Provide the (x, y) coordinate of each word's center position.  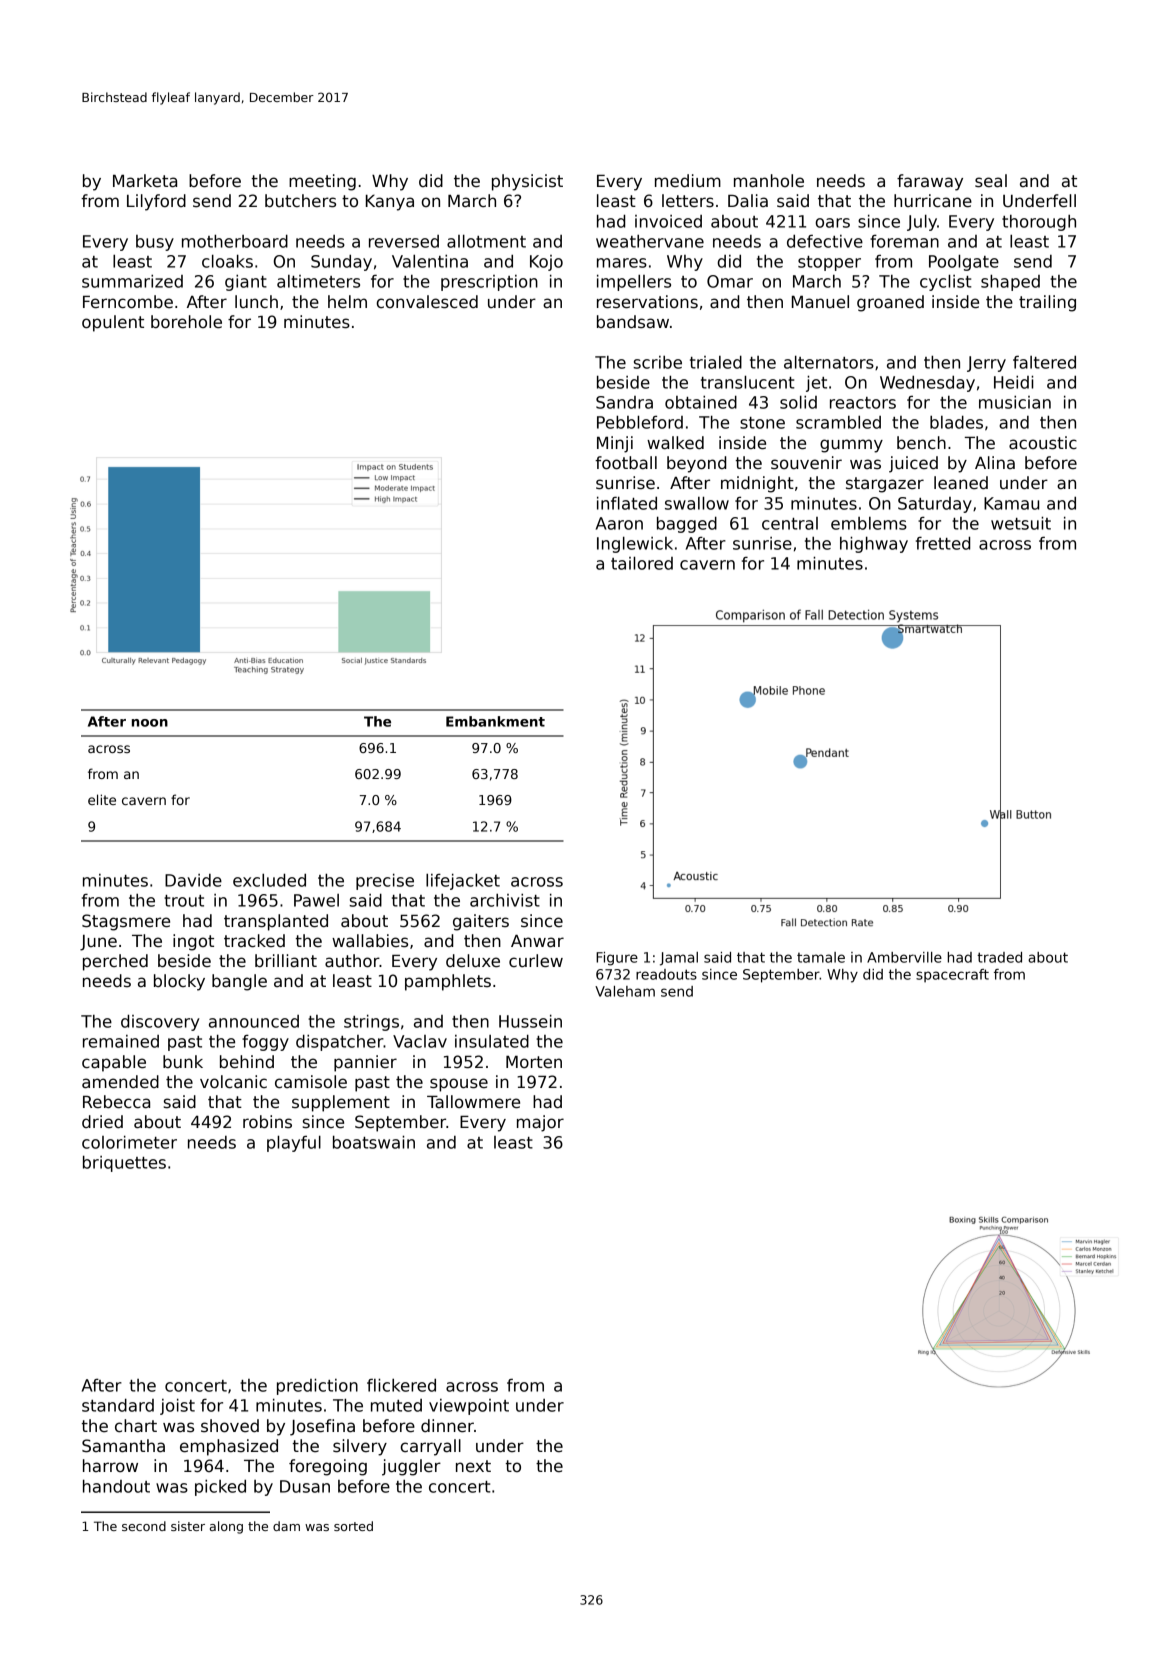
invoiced (668, 221)
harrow (110, 1466)
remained (121, 1041)
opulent (113, 323)
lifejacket (463, 881)
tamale (821, 957)
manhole (769, 181)
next (473, 1466)
